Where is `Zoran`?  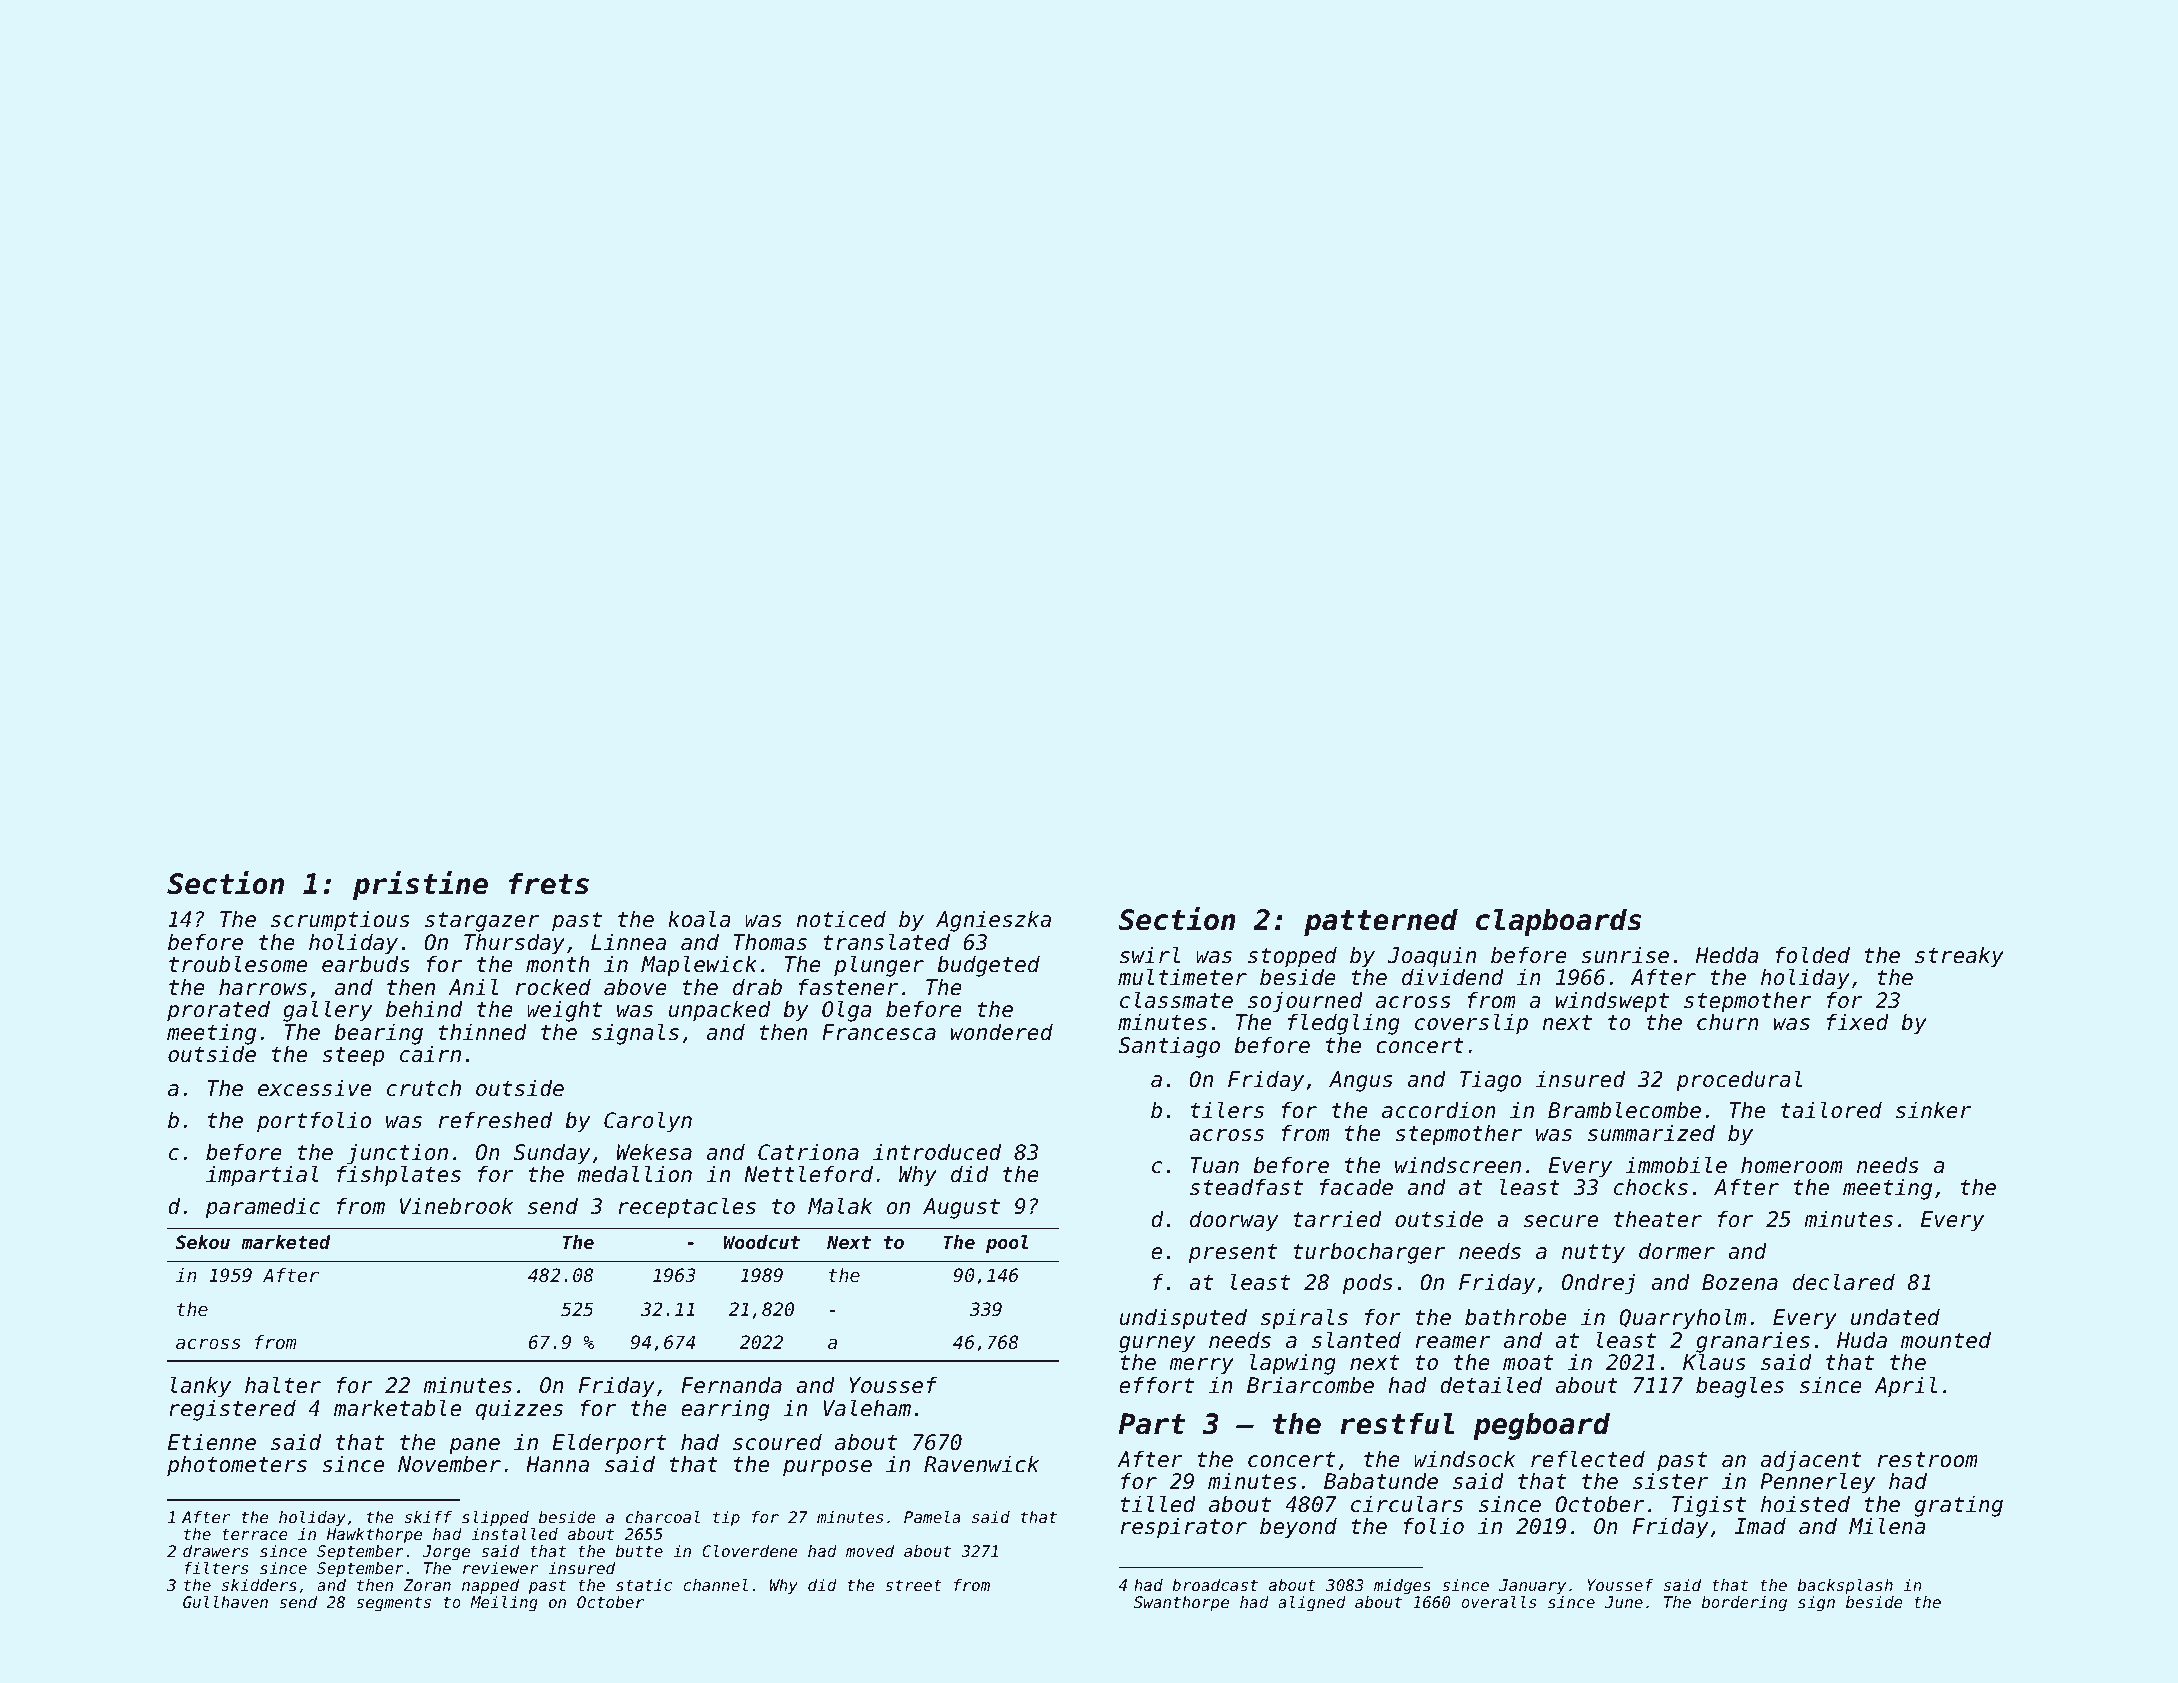 Zoran is located at coordinates (427, 1585).
